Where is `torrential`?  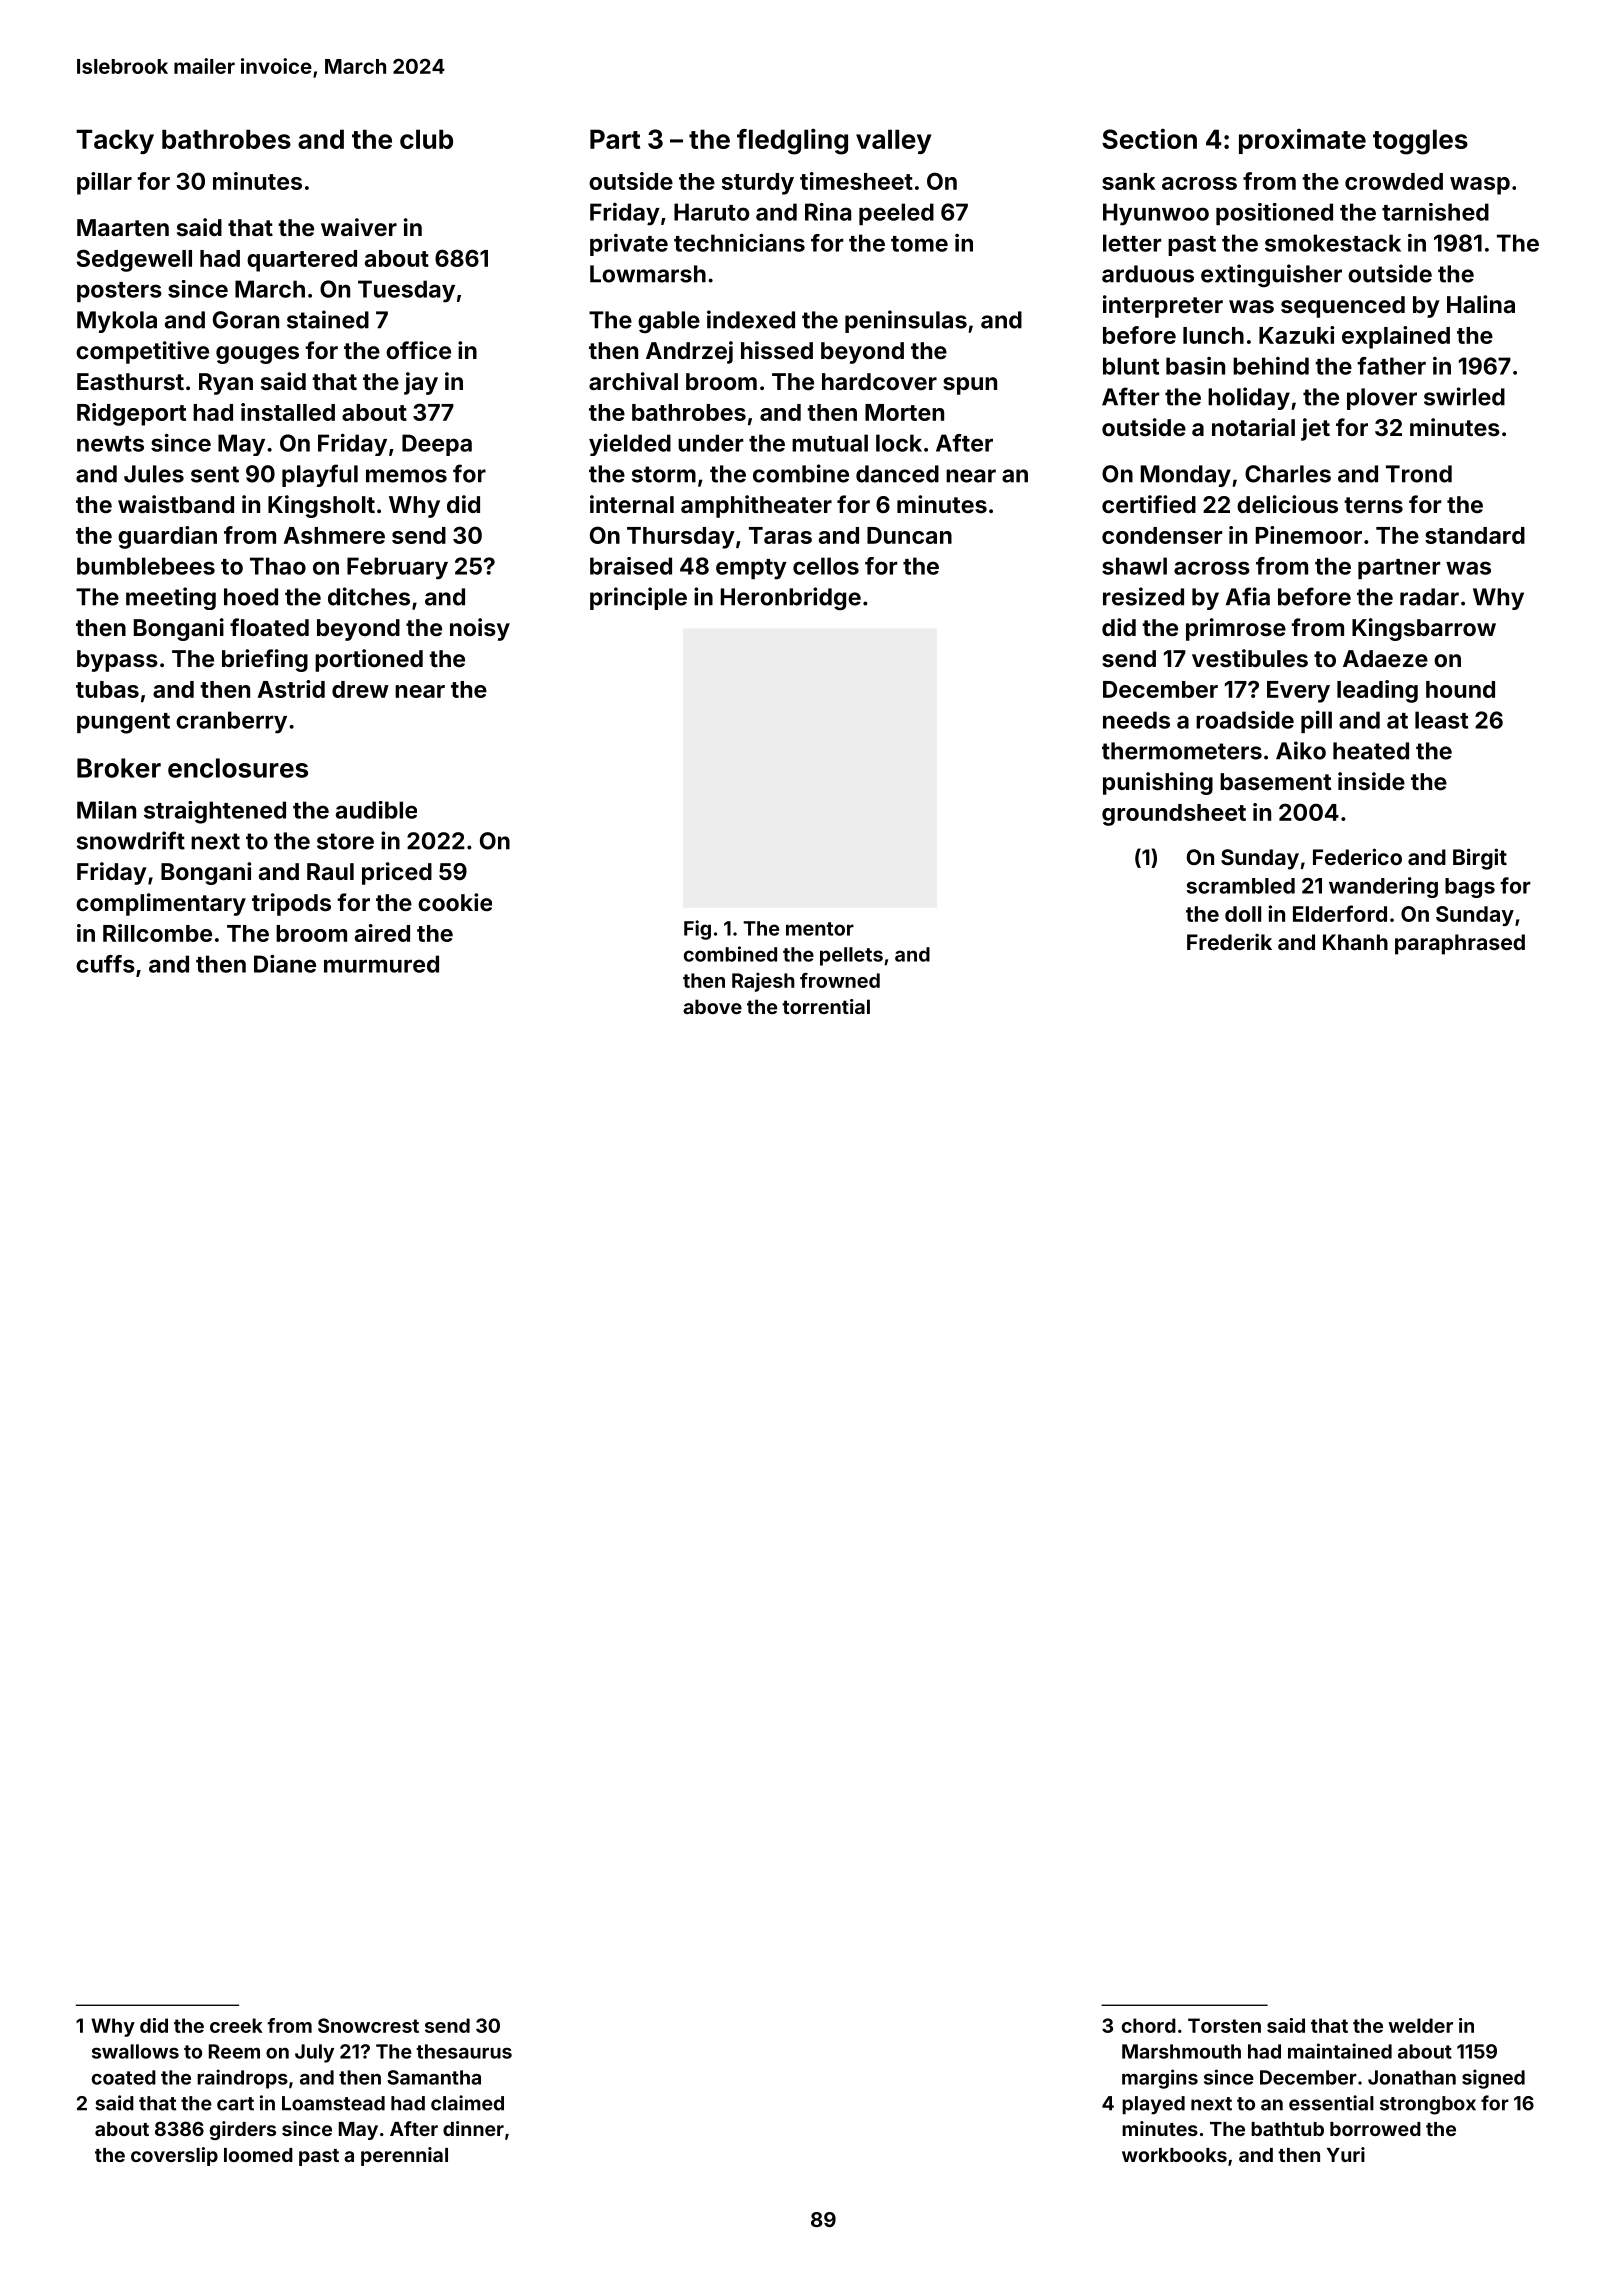
torrential is located at coordinates (826, 1006).
